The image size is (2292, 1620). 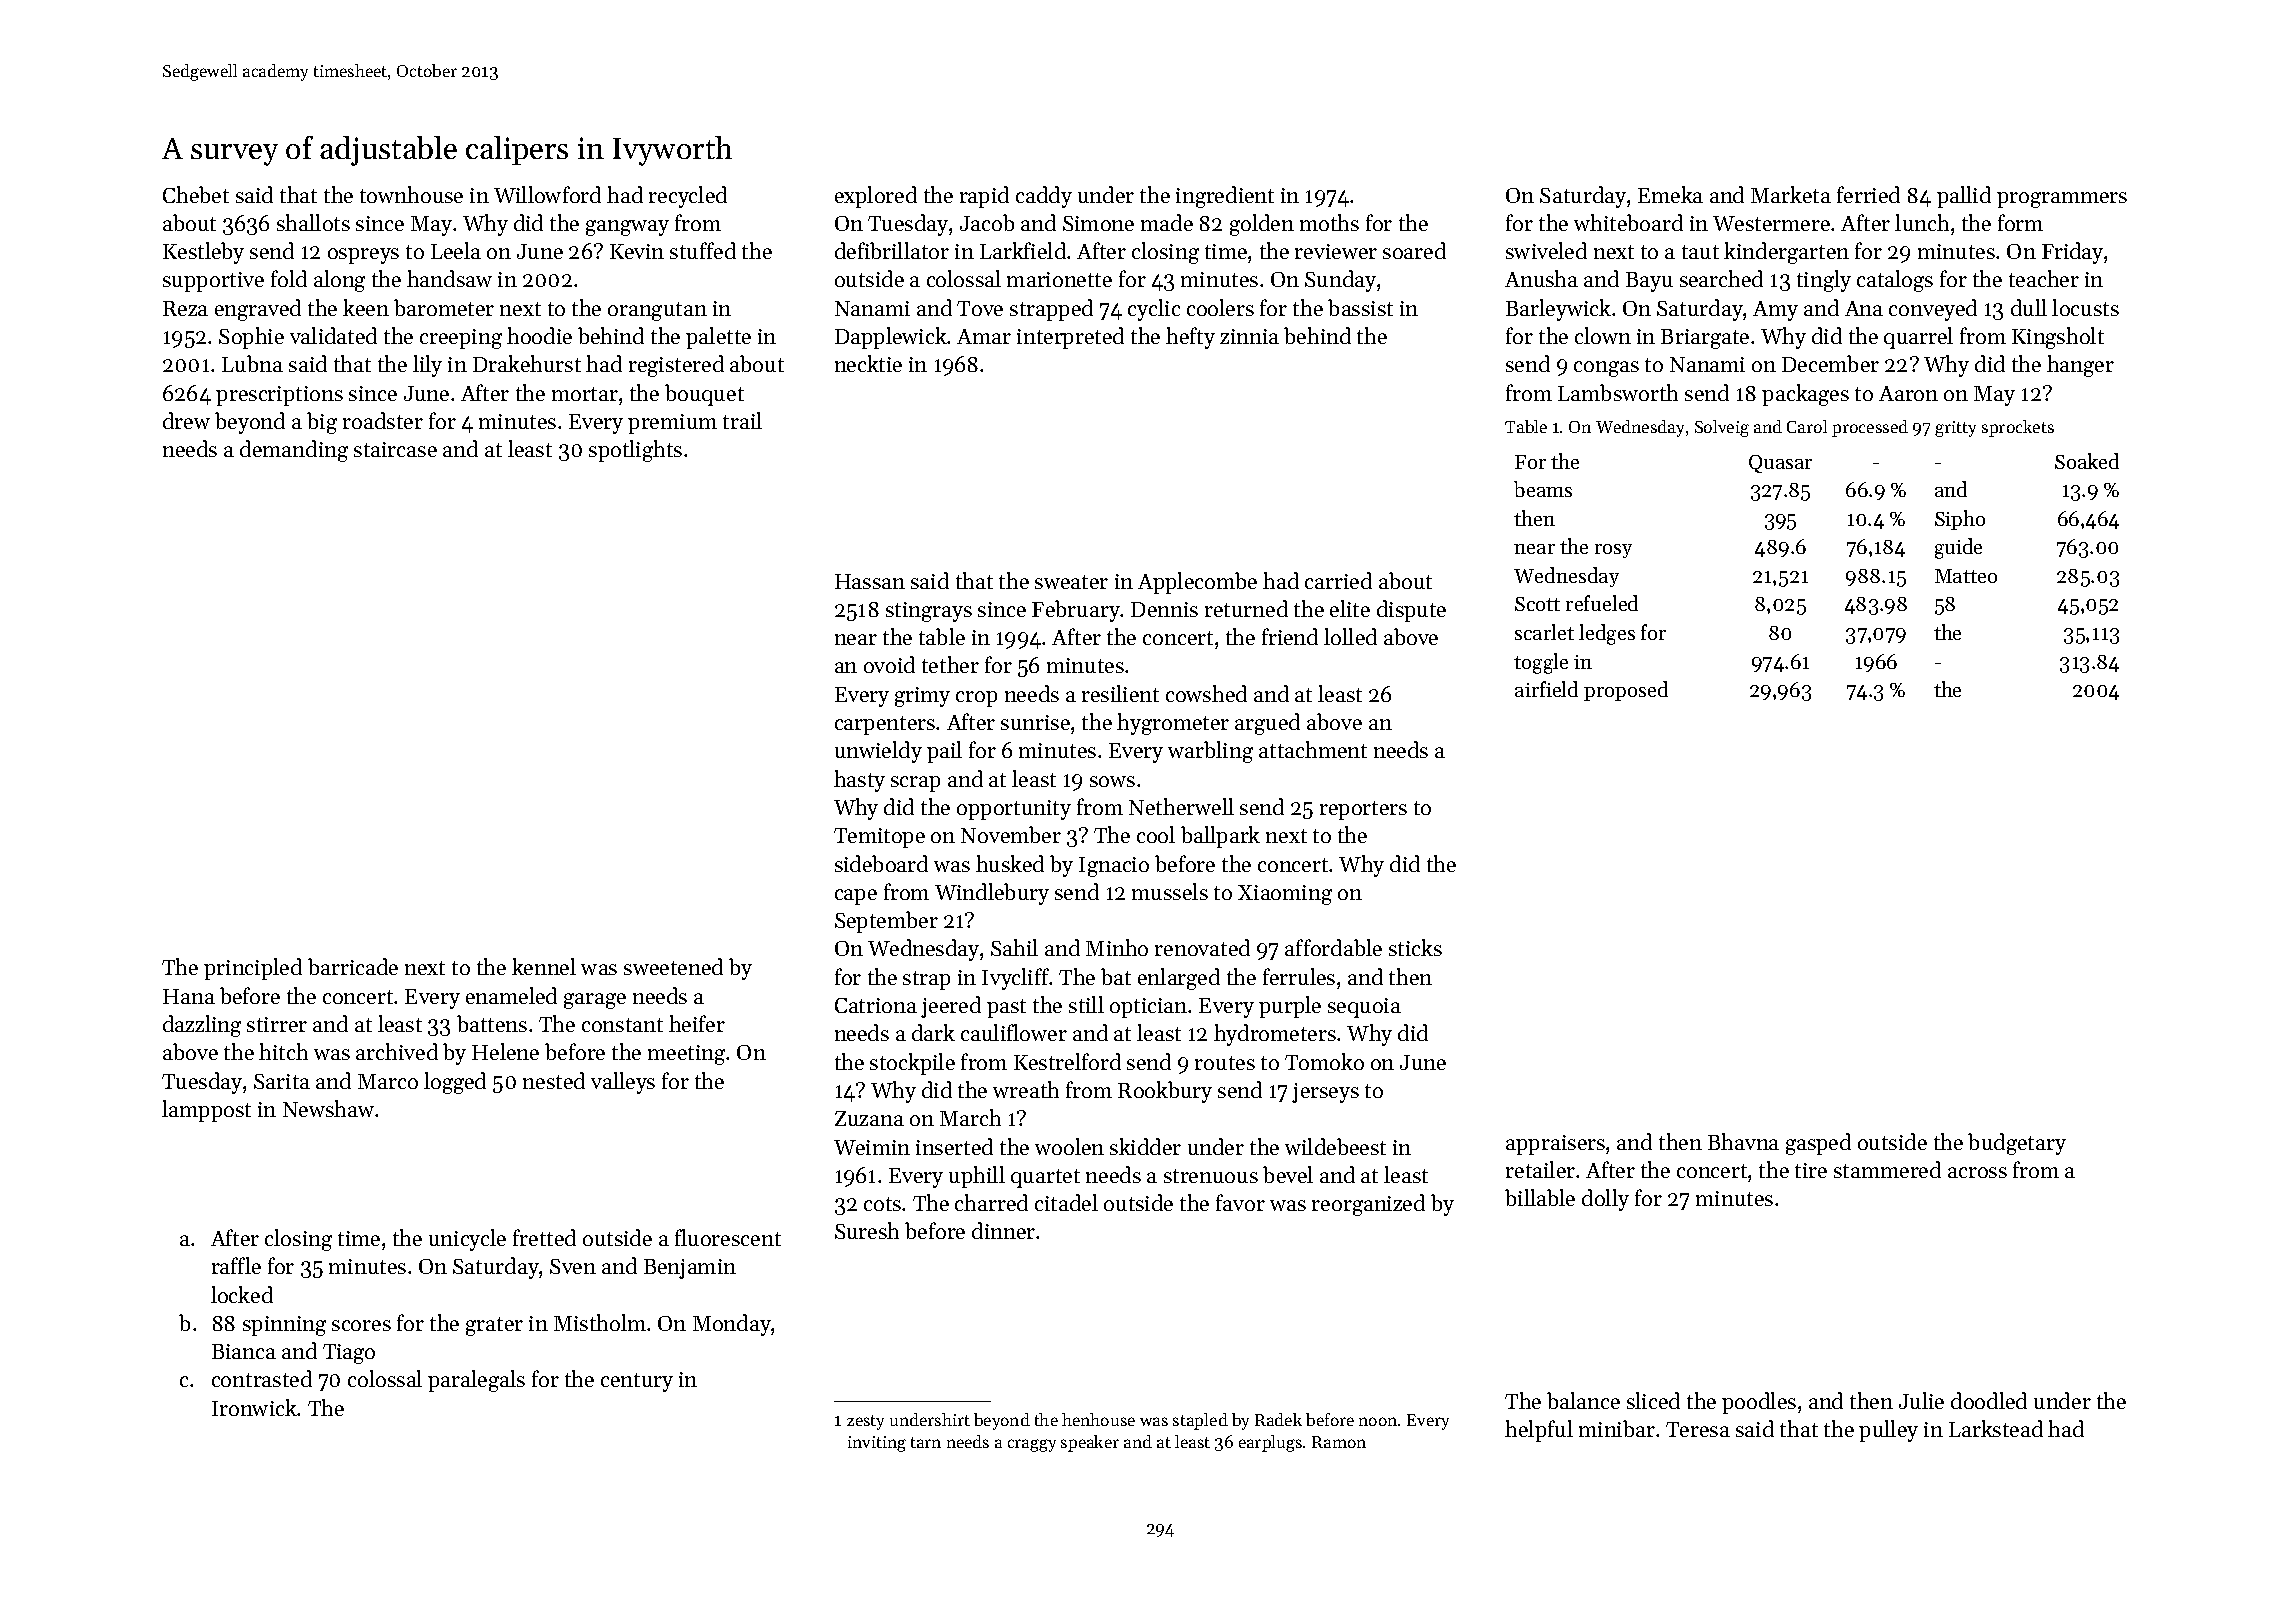 I want to click on form, so click(x=2020, y=222).
